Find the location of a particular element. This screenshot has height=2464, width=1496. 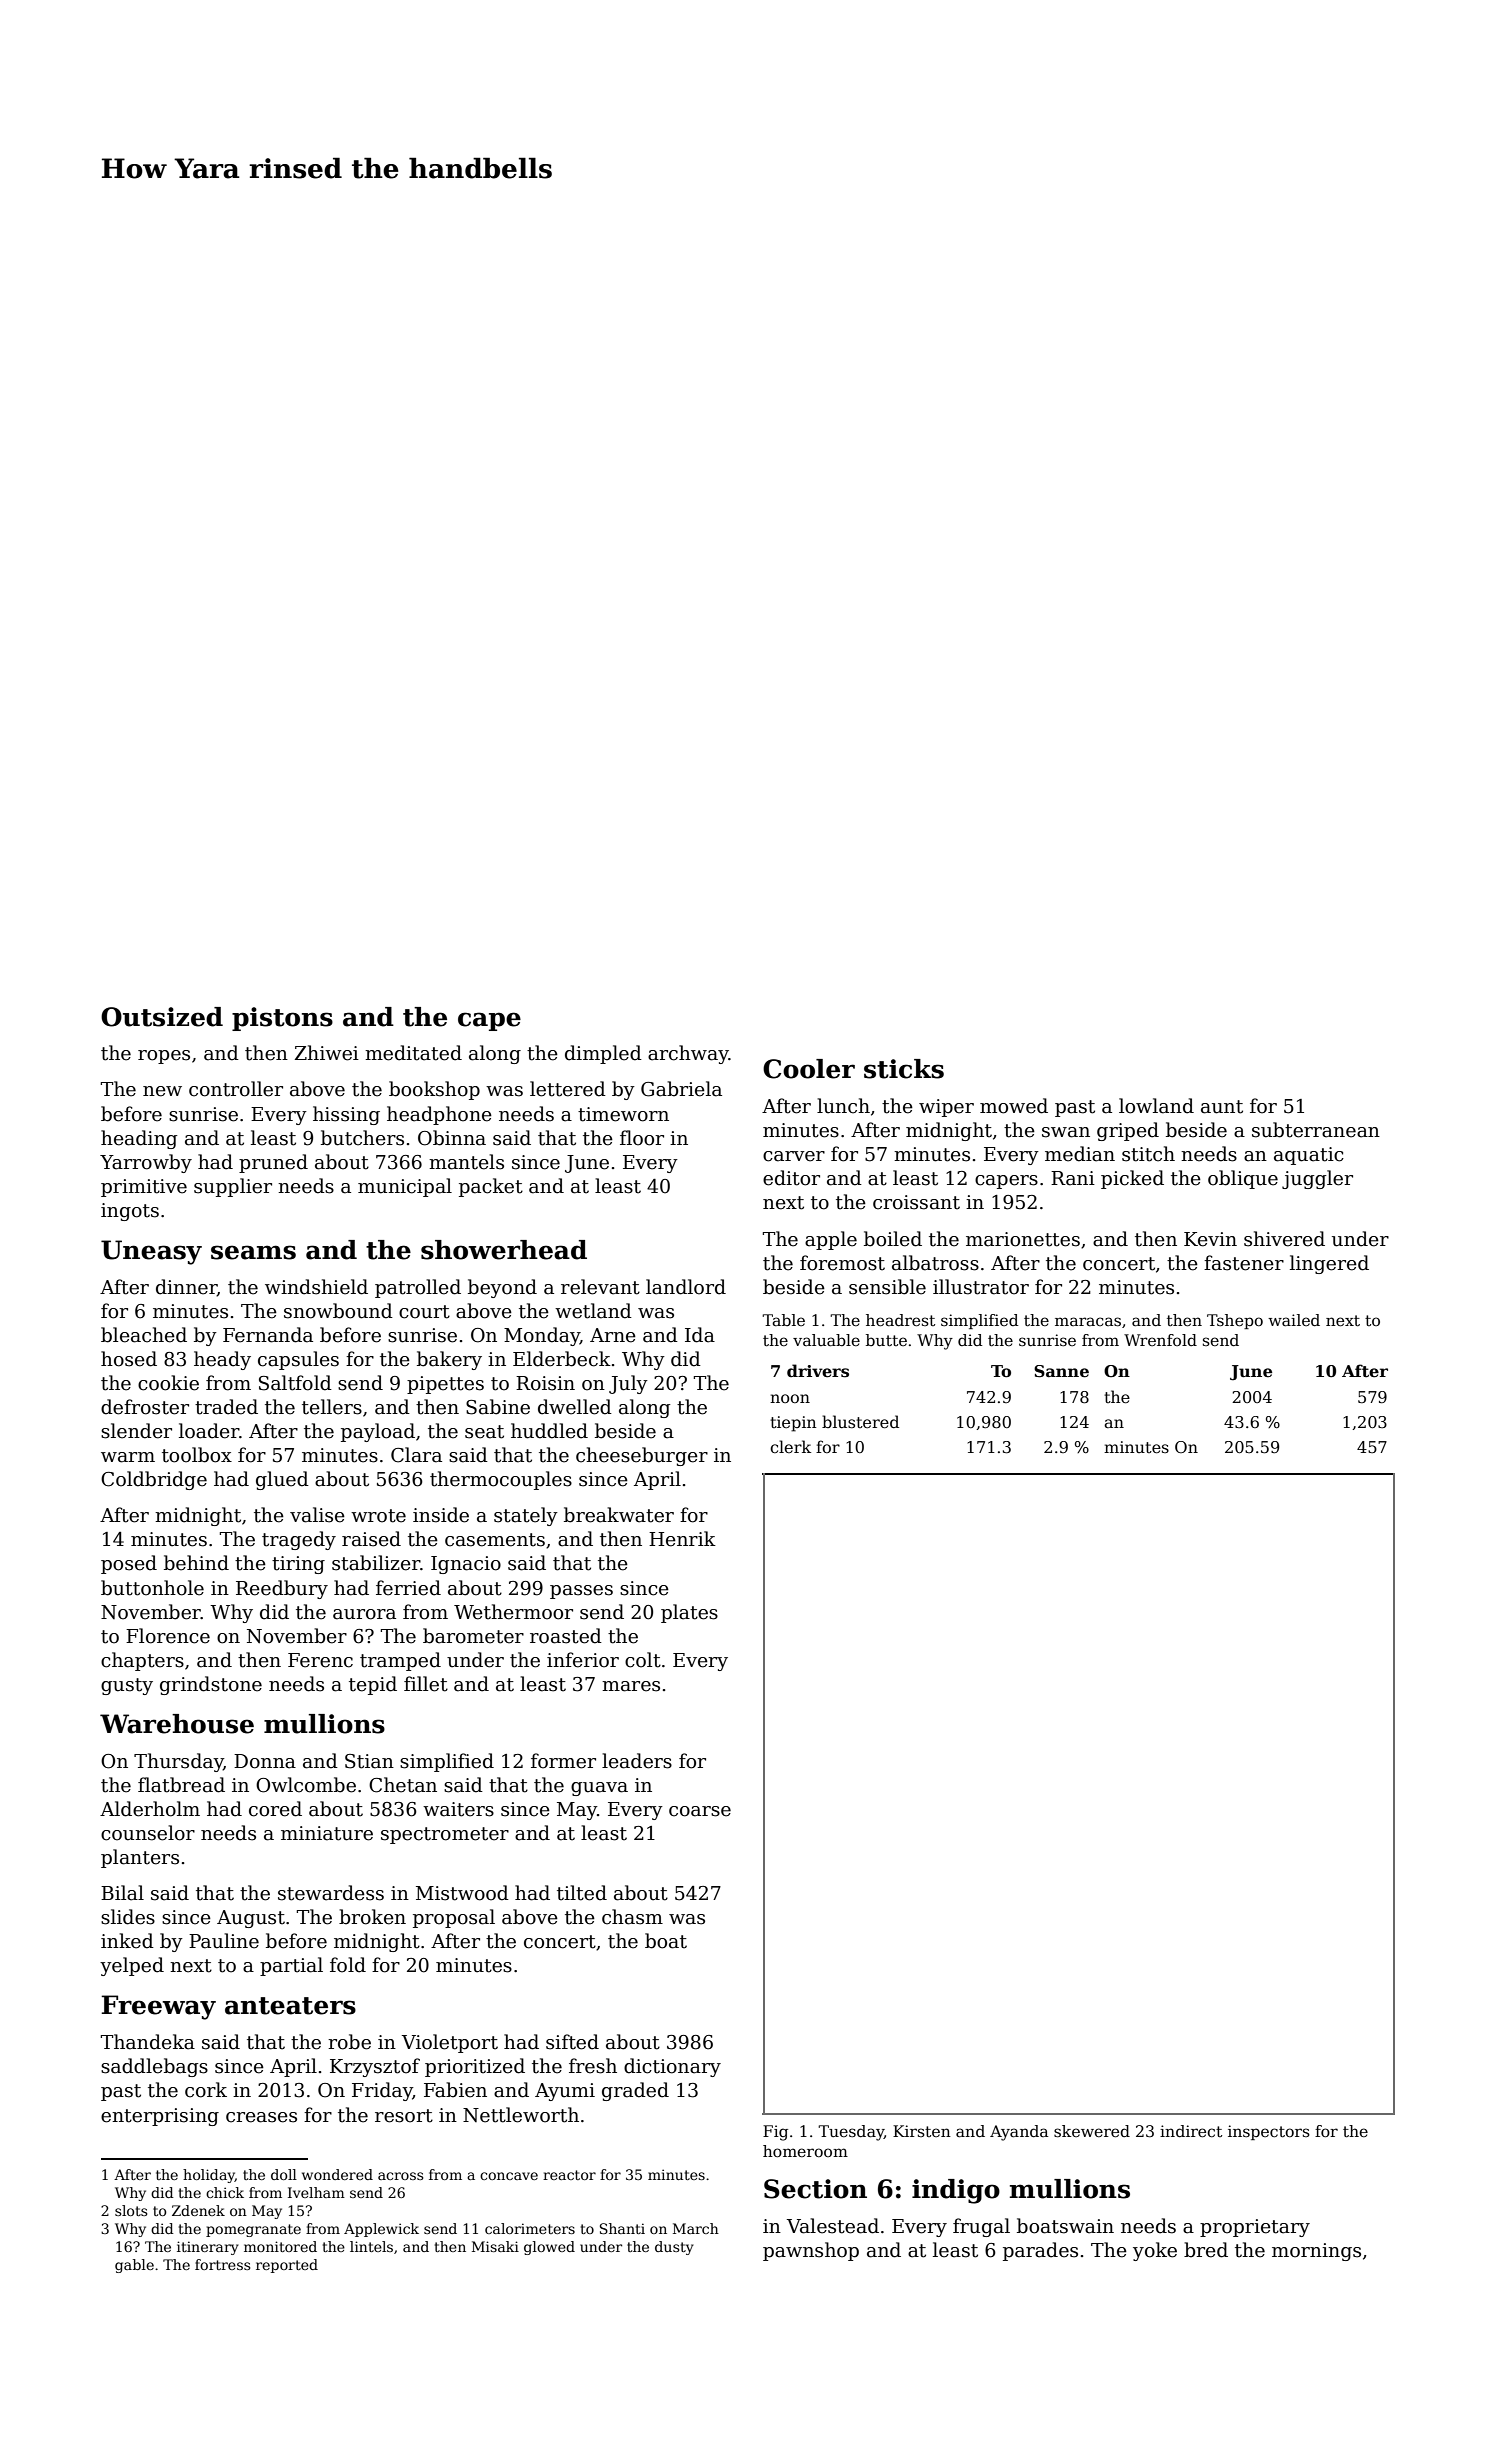

dimpled is located at coordinates (603, 1054).
